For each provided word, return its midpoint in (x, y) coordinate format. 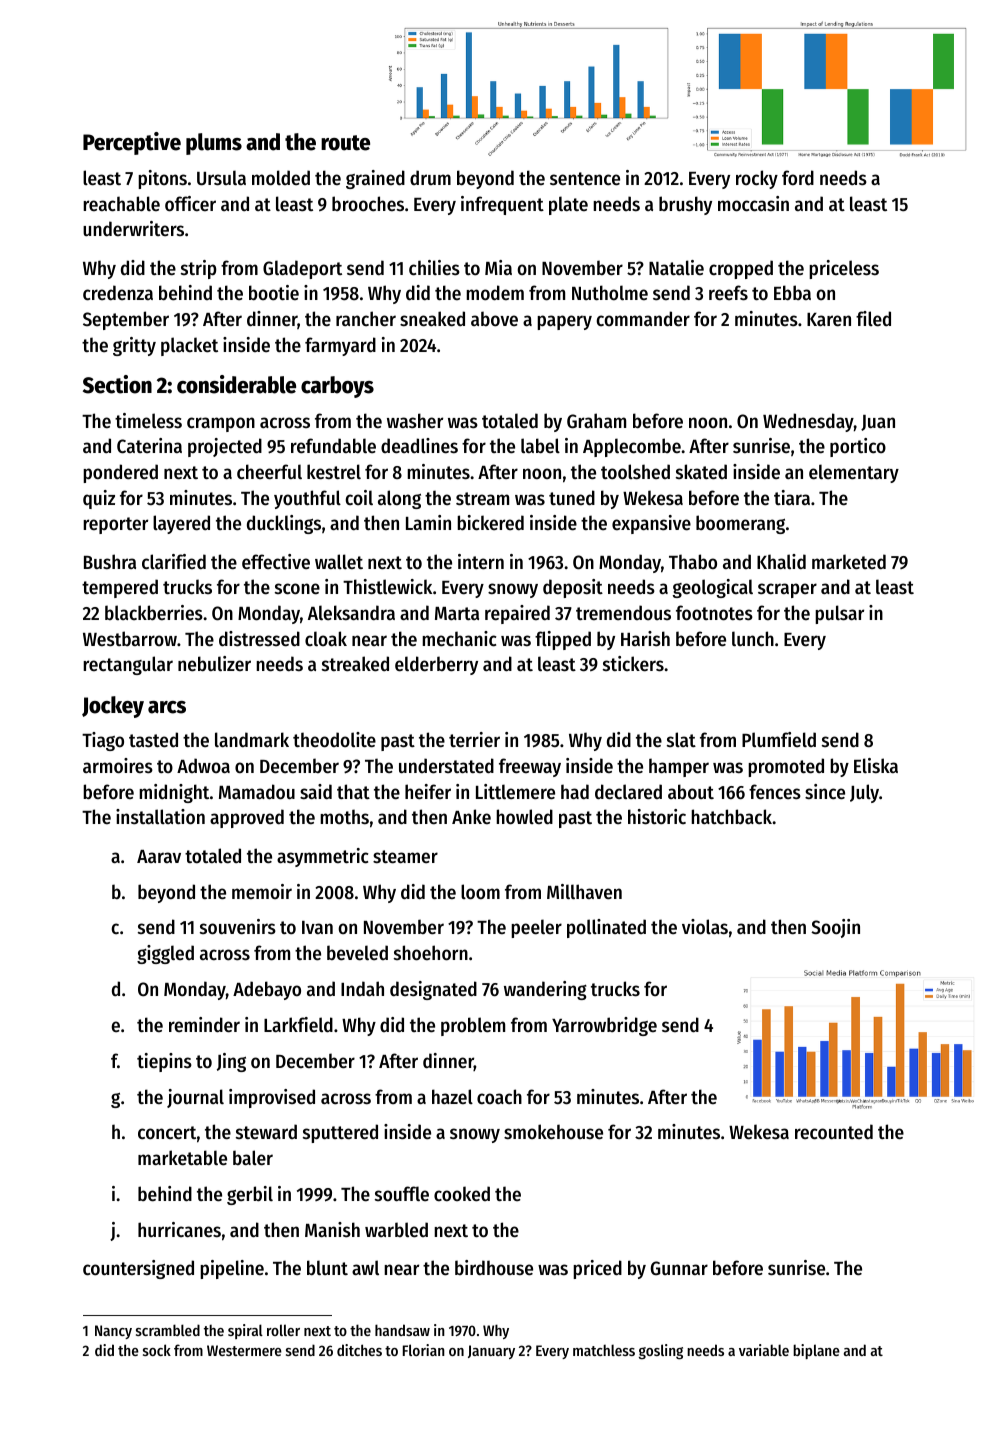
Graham (596, 421)
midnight (174, 793)
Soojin (835, 928)
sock (157, 1350)
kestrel (334, 472)
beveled (357, 953)
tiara (792, 497)
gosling (661, 1352)
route (345, 143)
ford (798, 178)
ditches (359, 1350)
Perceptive (132, 143)
